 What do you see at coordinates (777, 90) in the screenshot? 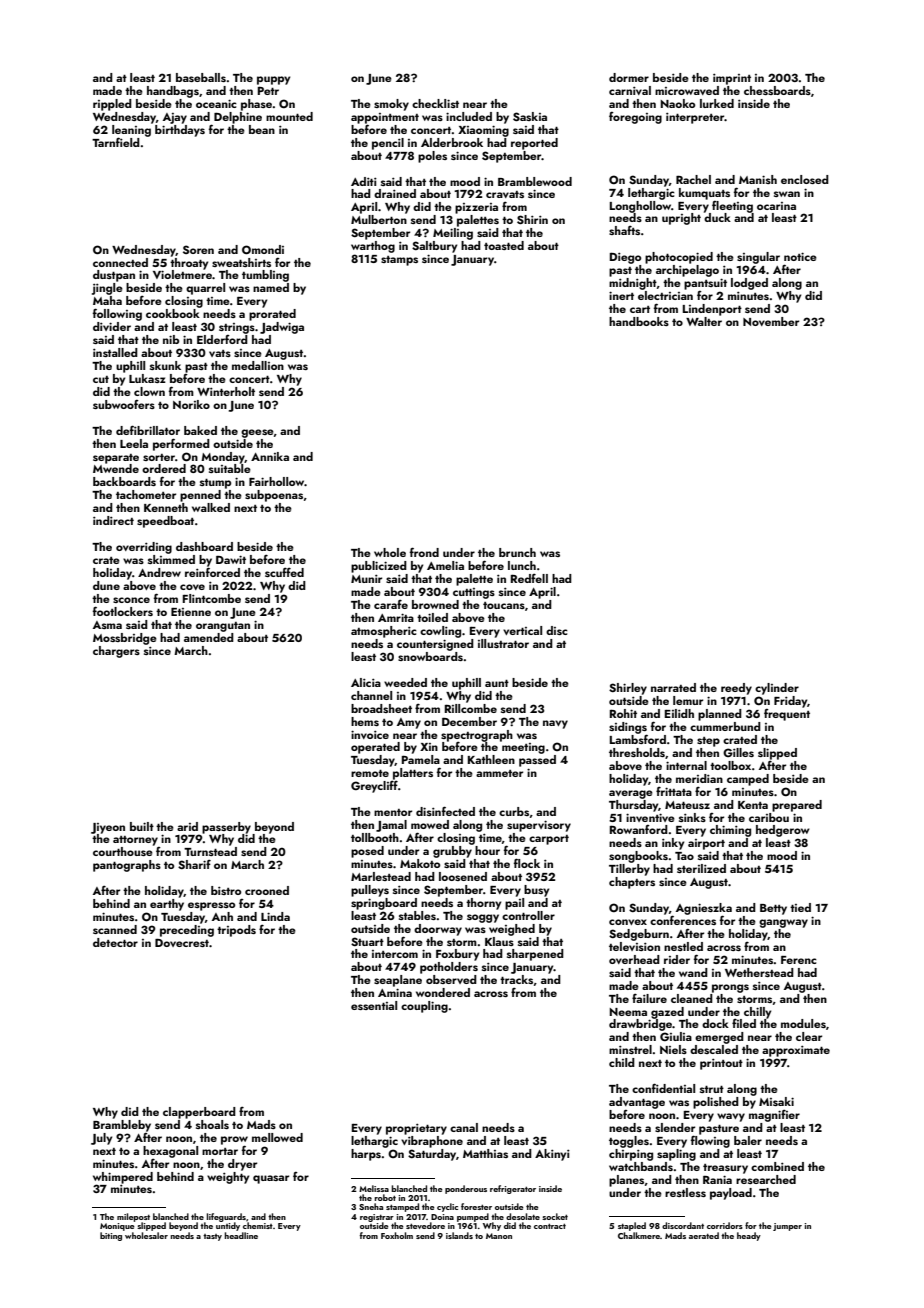
I see `chessboards` at bounding box center [777, 90].
